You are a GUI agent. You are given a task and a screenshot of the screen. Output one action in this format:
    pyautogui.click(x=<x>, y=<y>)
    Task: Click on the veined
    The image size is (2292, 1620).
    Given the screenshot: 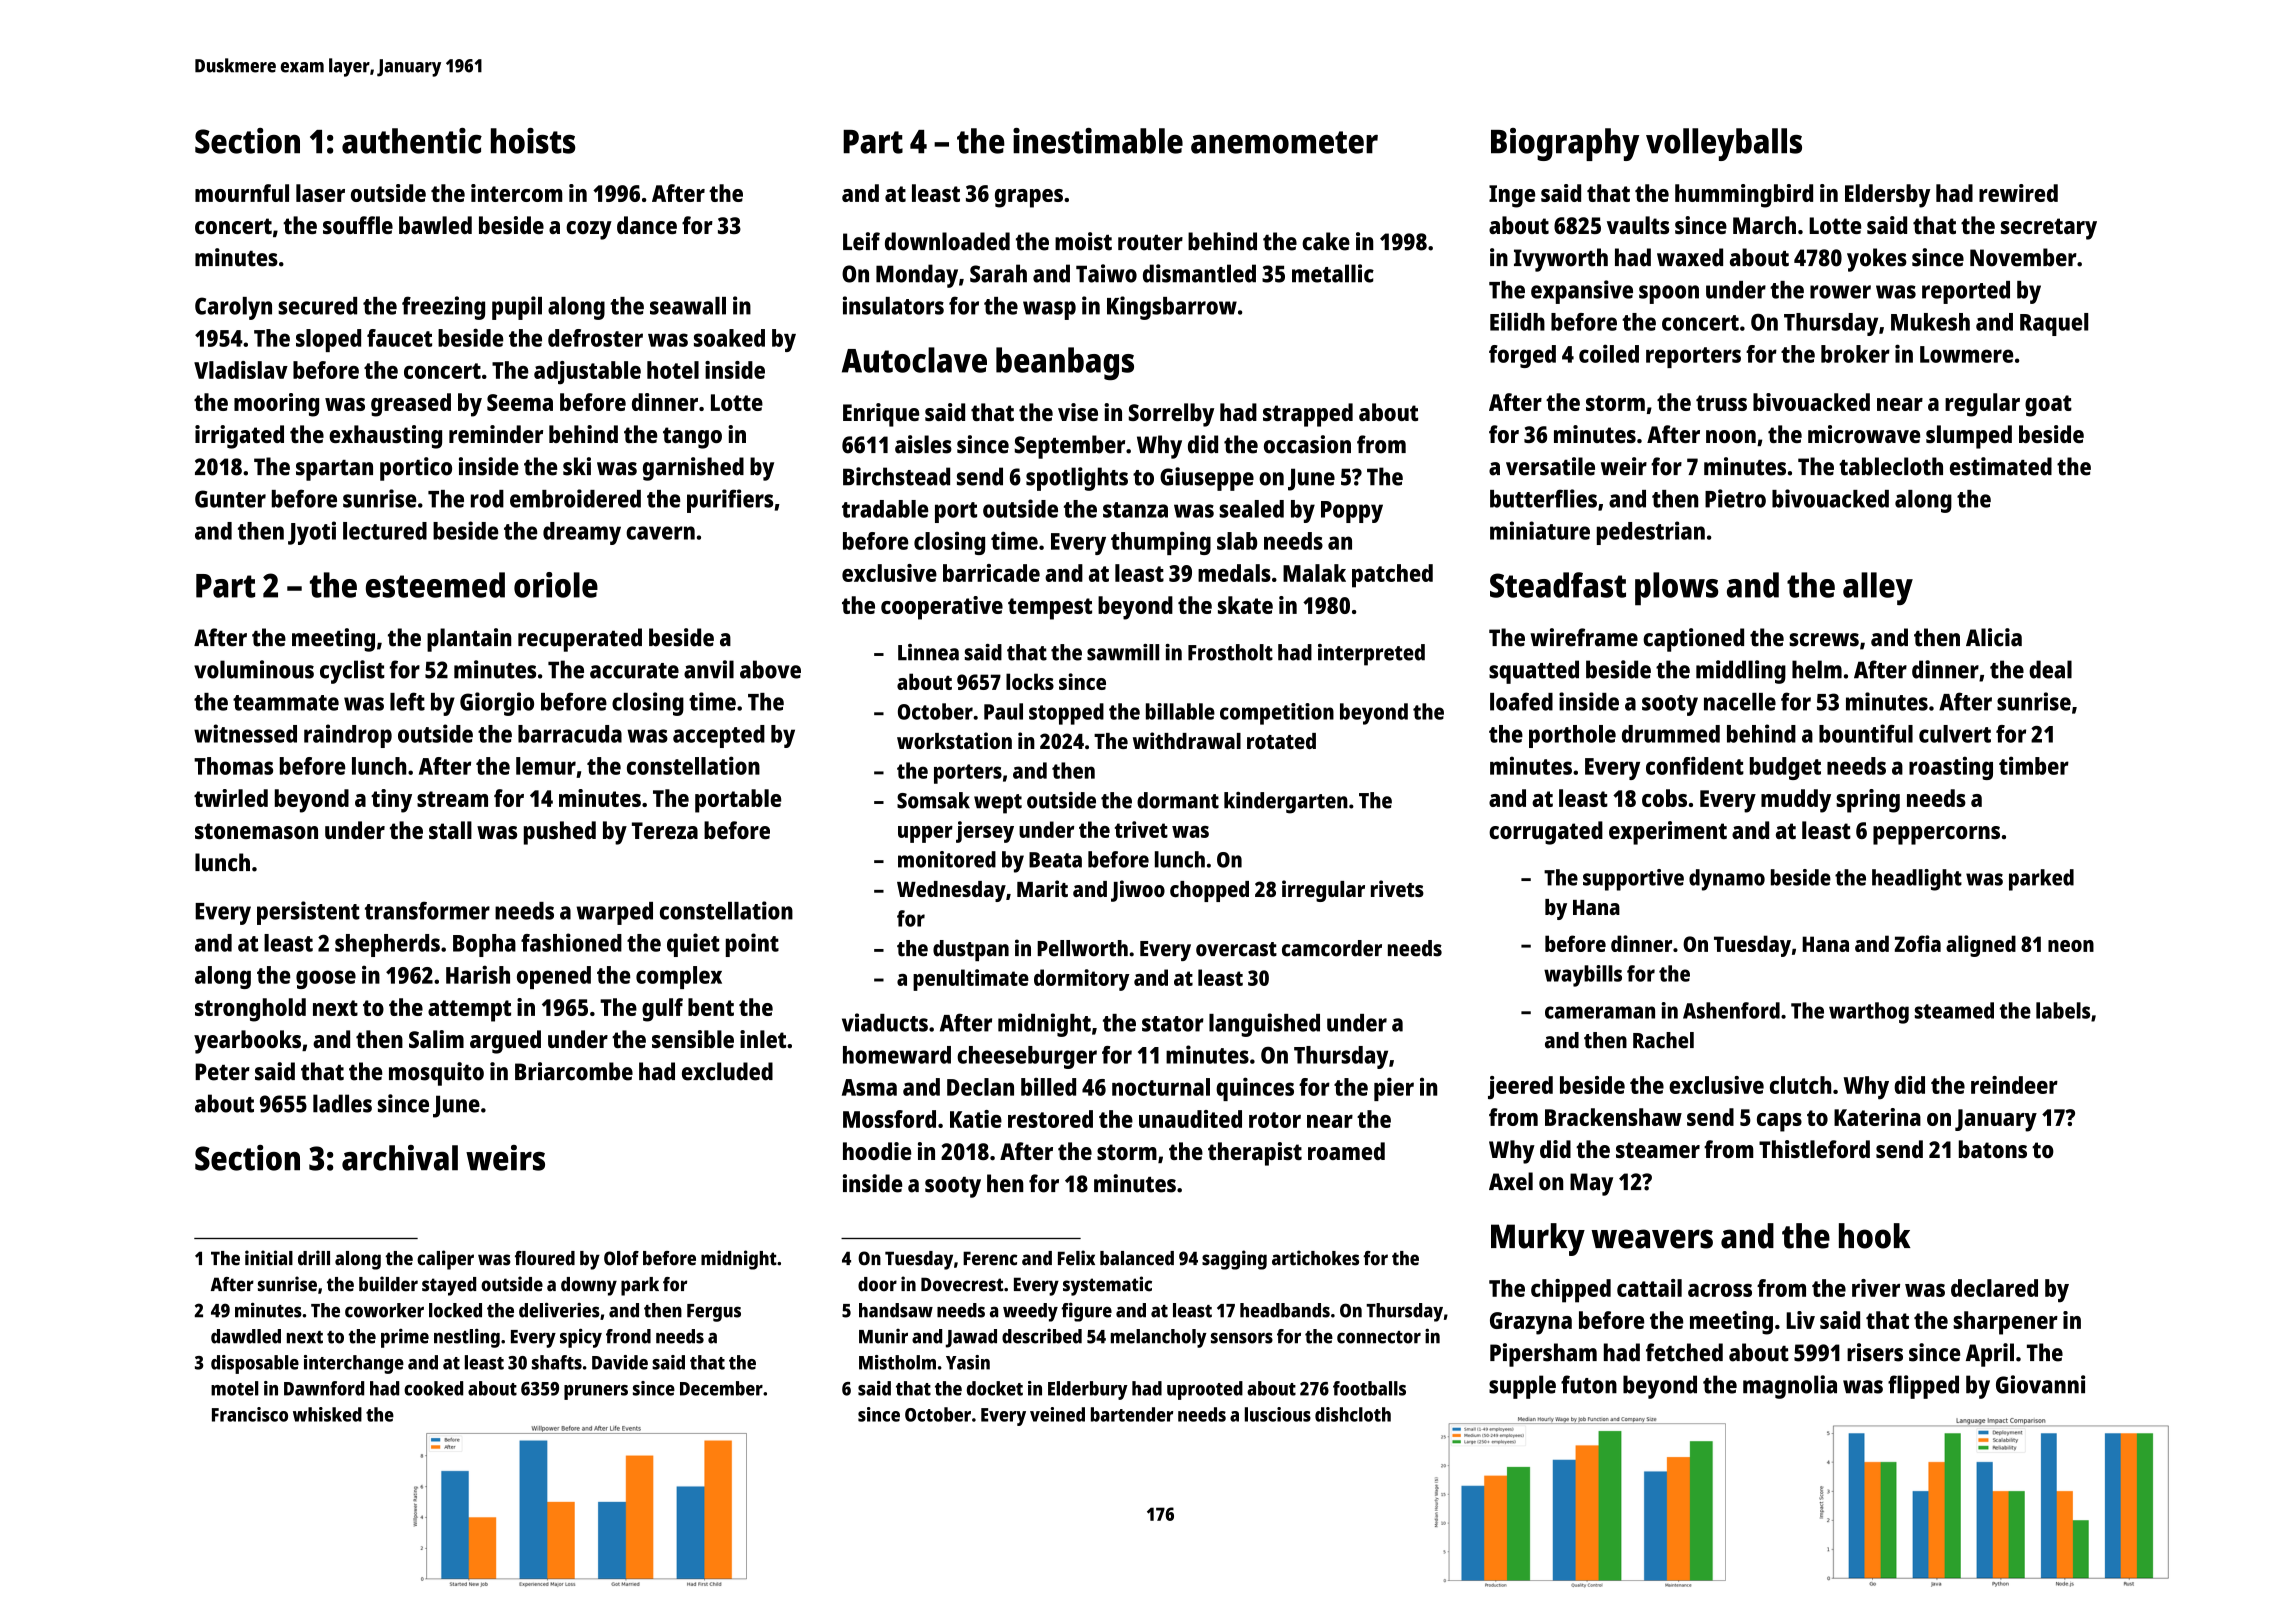 What is the action you would take?
    pyautogui.click(x=1057, y=1414)
